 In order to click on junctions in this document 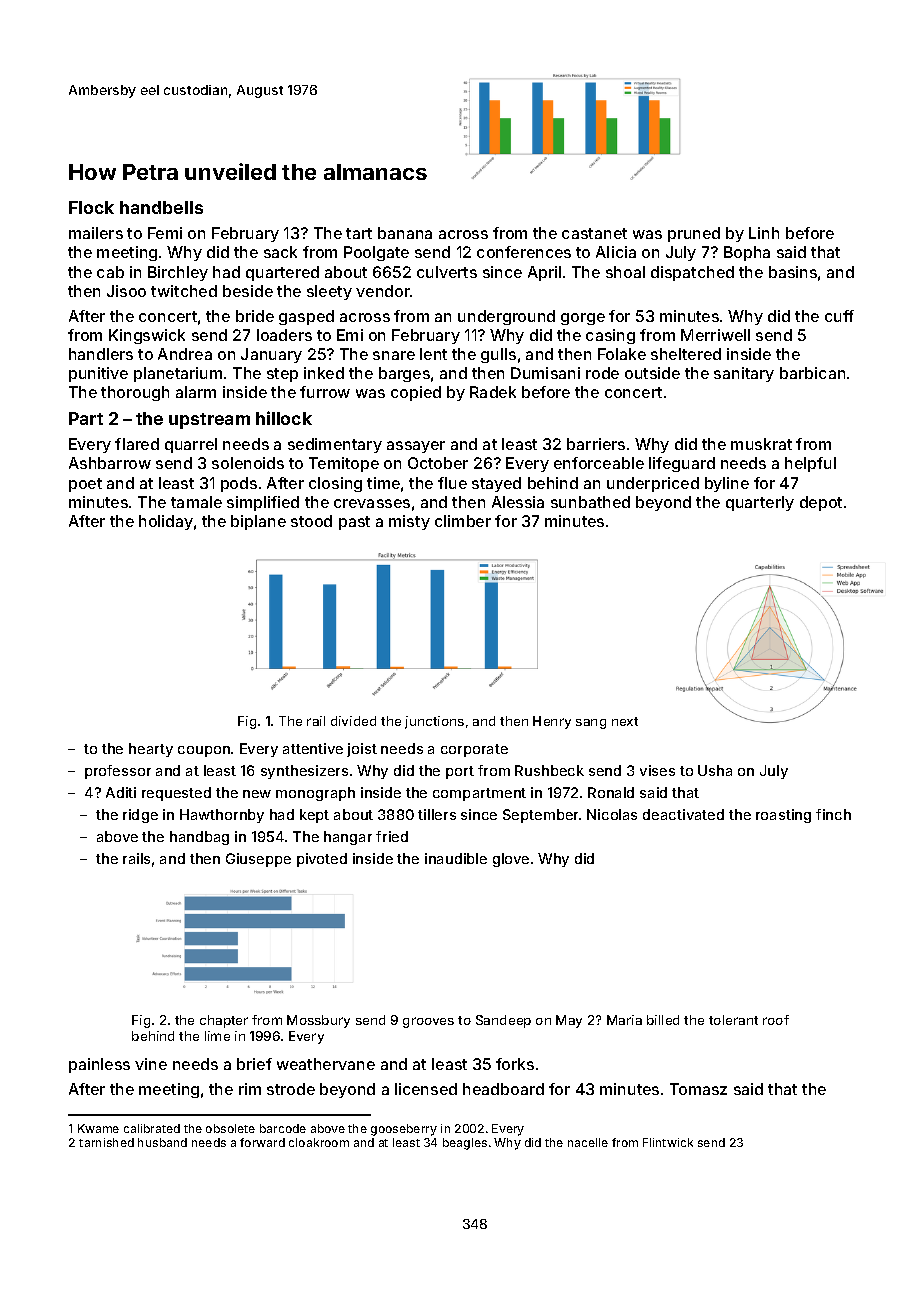, I will do `click(434, 722)`.
